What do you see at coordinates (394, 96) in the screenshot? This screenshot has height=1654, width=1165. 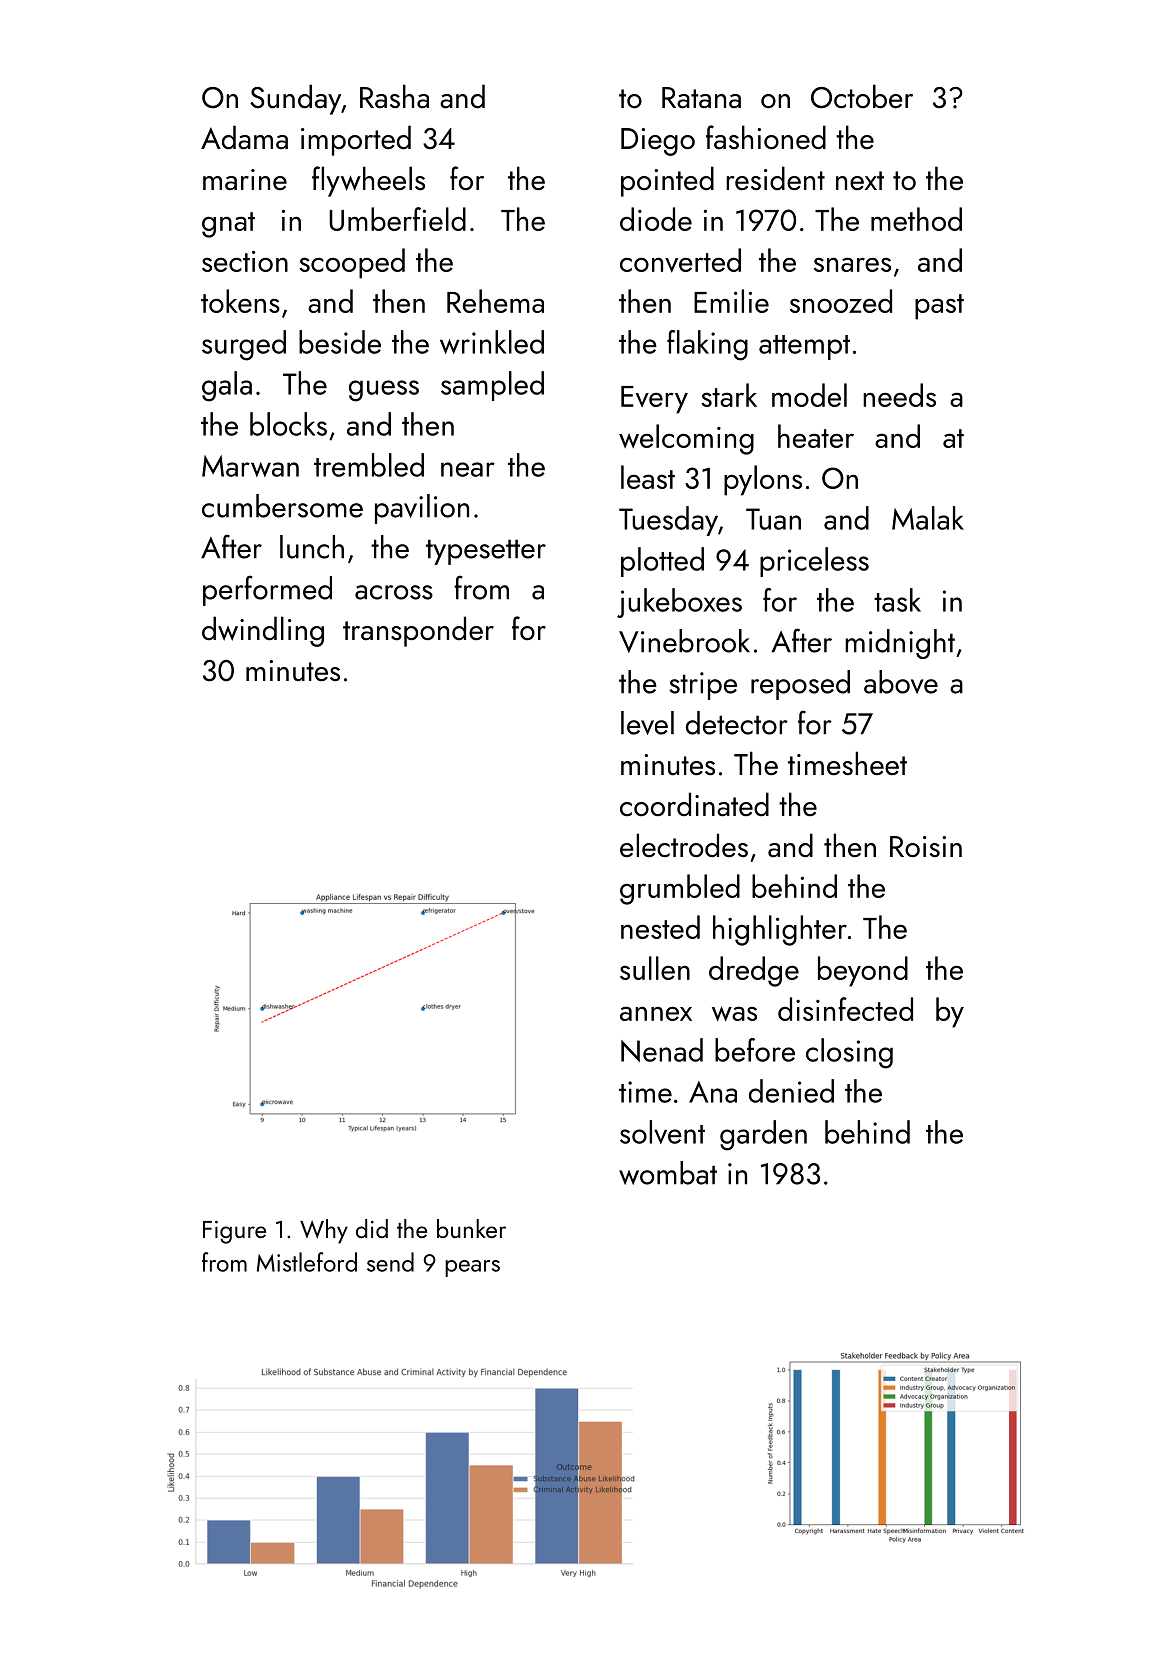 I see `Rasha` at bounding box center [394, 96].
